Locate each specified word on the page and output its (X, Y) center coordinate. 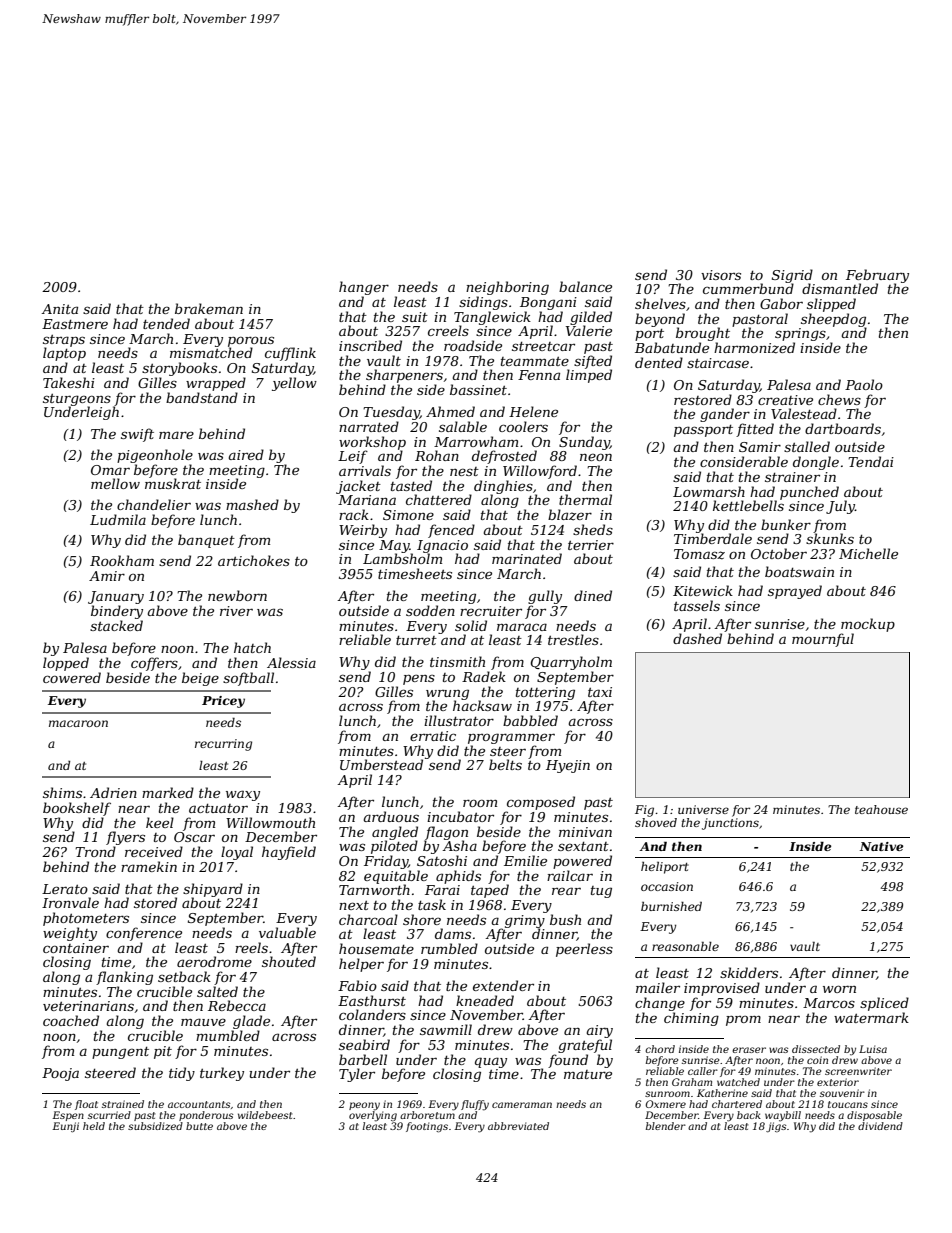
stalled (807, 446)
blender (666, 1126)
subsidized (155, 1126)
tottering (545, 693)
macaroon (78, 723)
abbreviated (518, 1126)
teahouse (881, 809)
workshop (372, 443)
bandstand (202, 397)
